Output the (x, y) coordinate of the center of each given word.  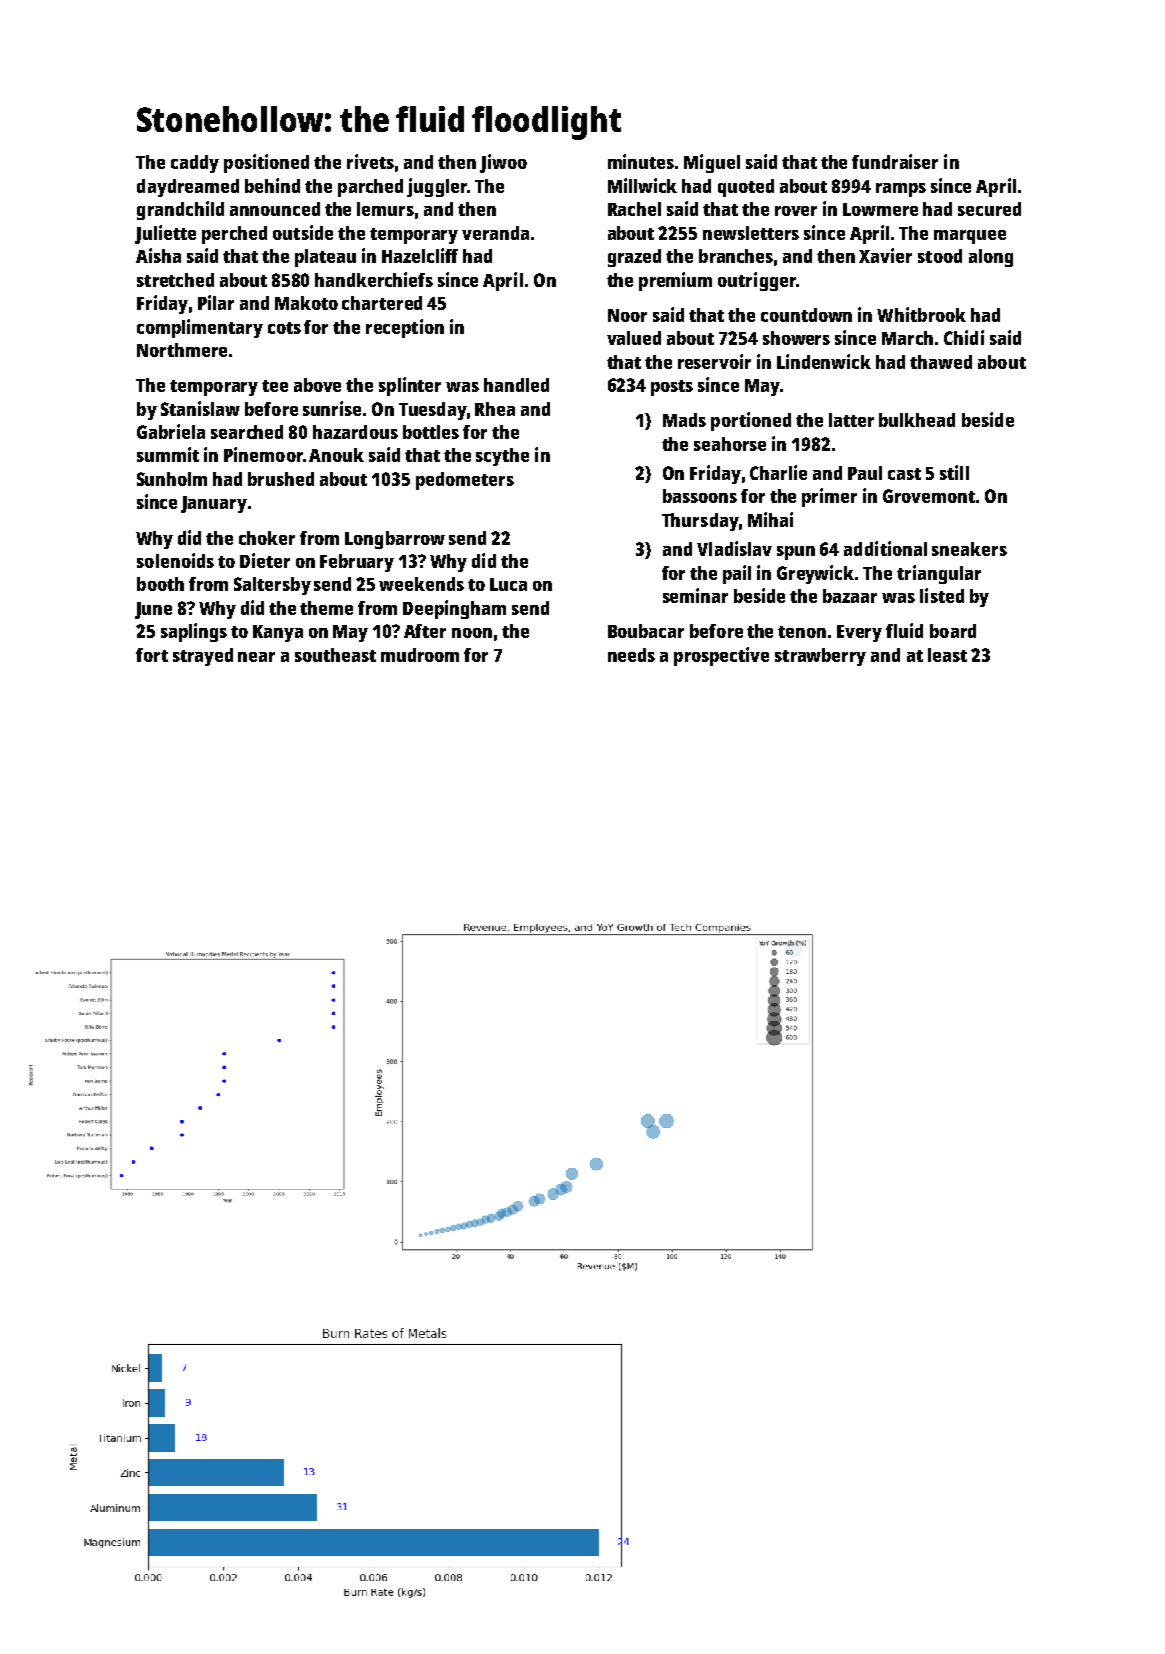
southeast (335, 655)
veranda (495, 233)
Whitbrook (921, 314)
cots (284, 328)
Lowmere (880, 209)
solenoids (175, 560)
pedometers (465, 481)
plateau (325, 258)
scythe (502, 457)
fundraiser (895, 161)
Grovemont (929, 496)
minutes (641, 161)
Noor (627, 315)
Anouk (336, 455)
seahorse (730, 444)
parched (370, 188)
